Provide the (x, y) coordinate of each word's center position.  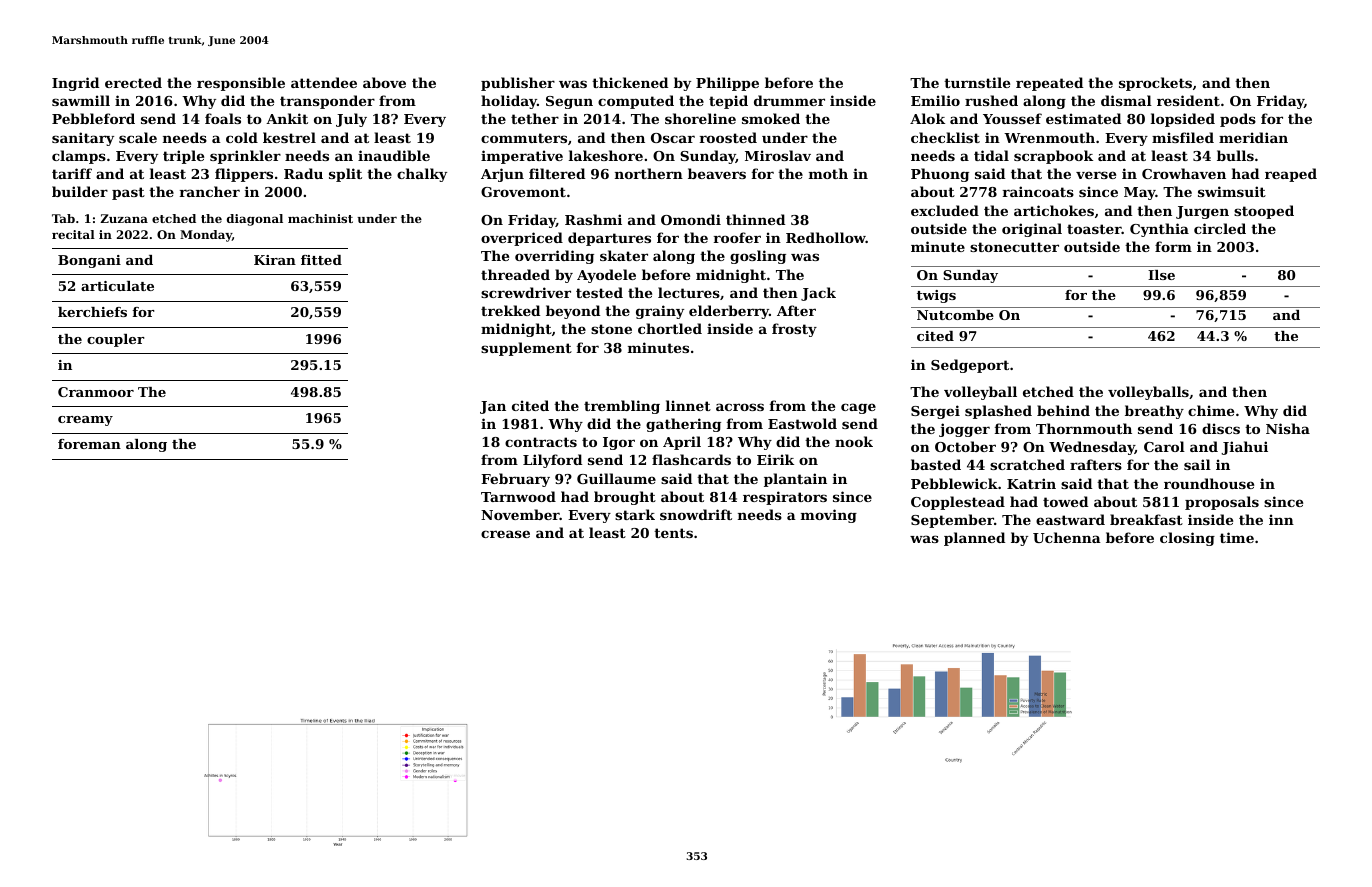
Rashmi (593, 219)
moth (828, 173)
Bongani (89, 261)
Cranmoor (96, 392)
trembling (622, 407)
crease (505, 534)
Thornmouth (1084, 428)
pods (1238, 120)
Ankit (287, 118)
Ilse (1161, 275)
